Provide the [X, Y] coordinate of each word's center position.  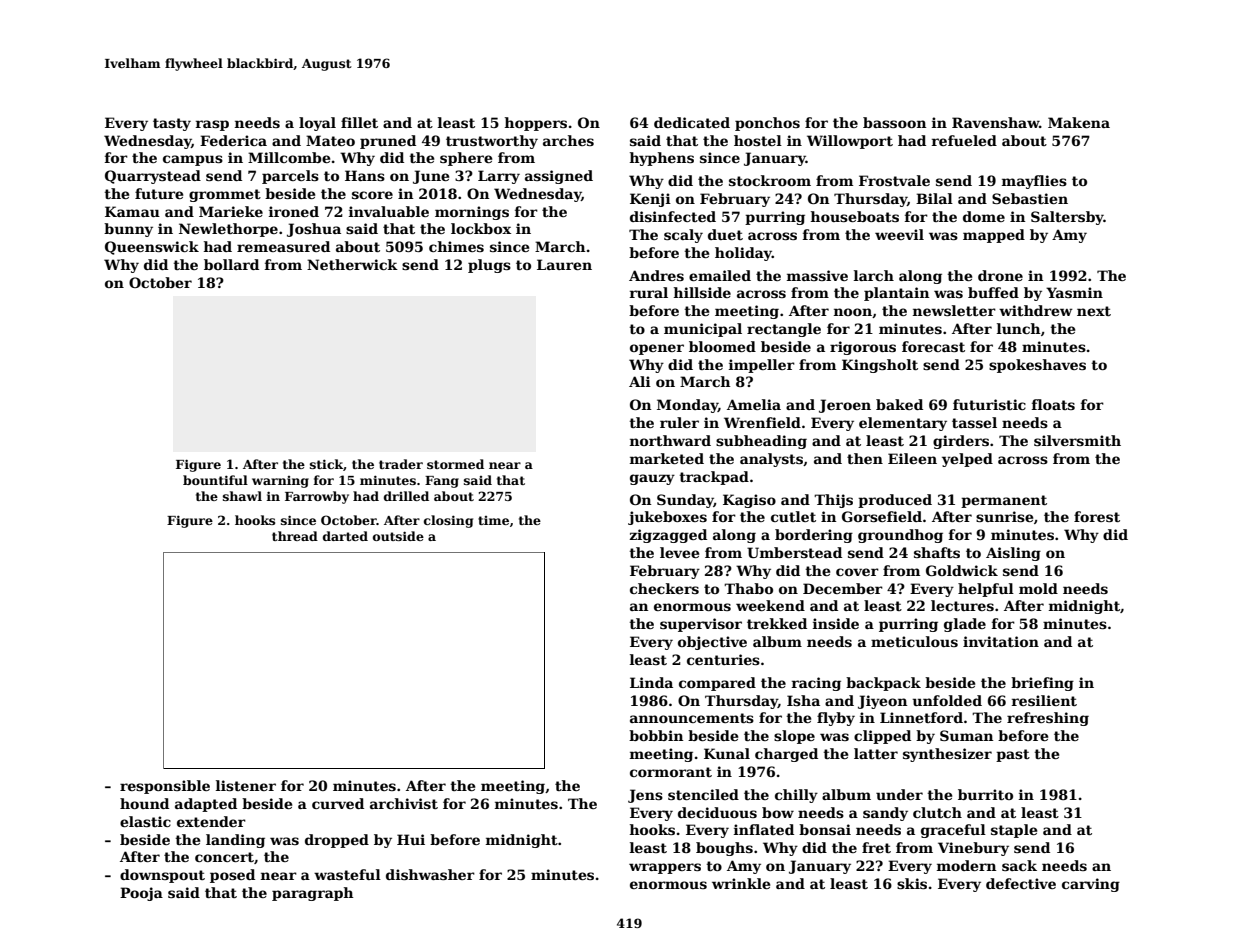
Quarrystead [153, 177]
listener [246, 785]
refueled [964, 140]
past [1013, 755]
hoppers [536, 124]
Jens [645, 796]
